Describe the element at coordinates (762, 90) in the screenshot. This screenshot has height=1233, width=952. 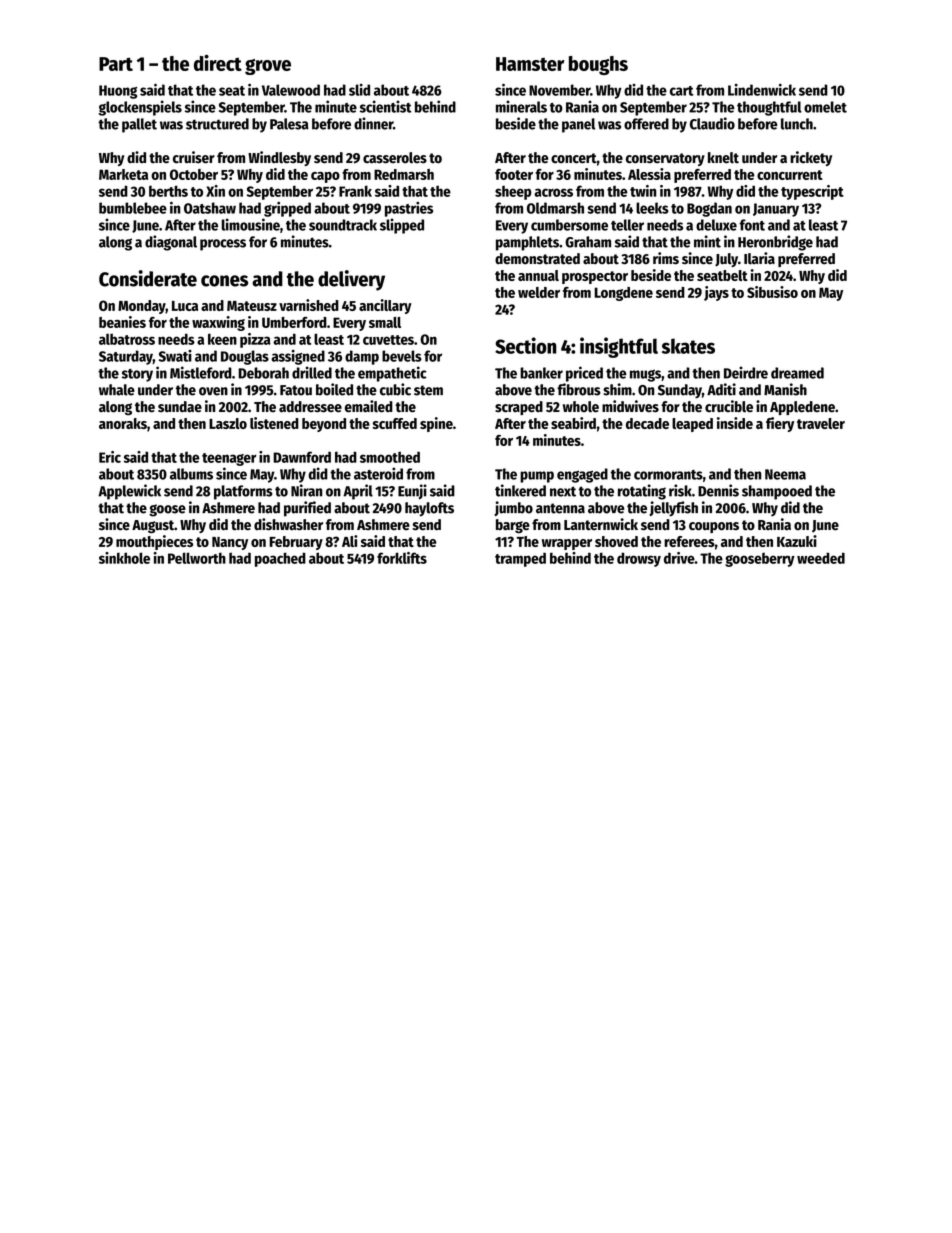
I see `Lindenwick` at that location.
